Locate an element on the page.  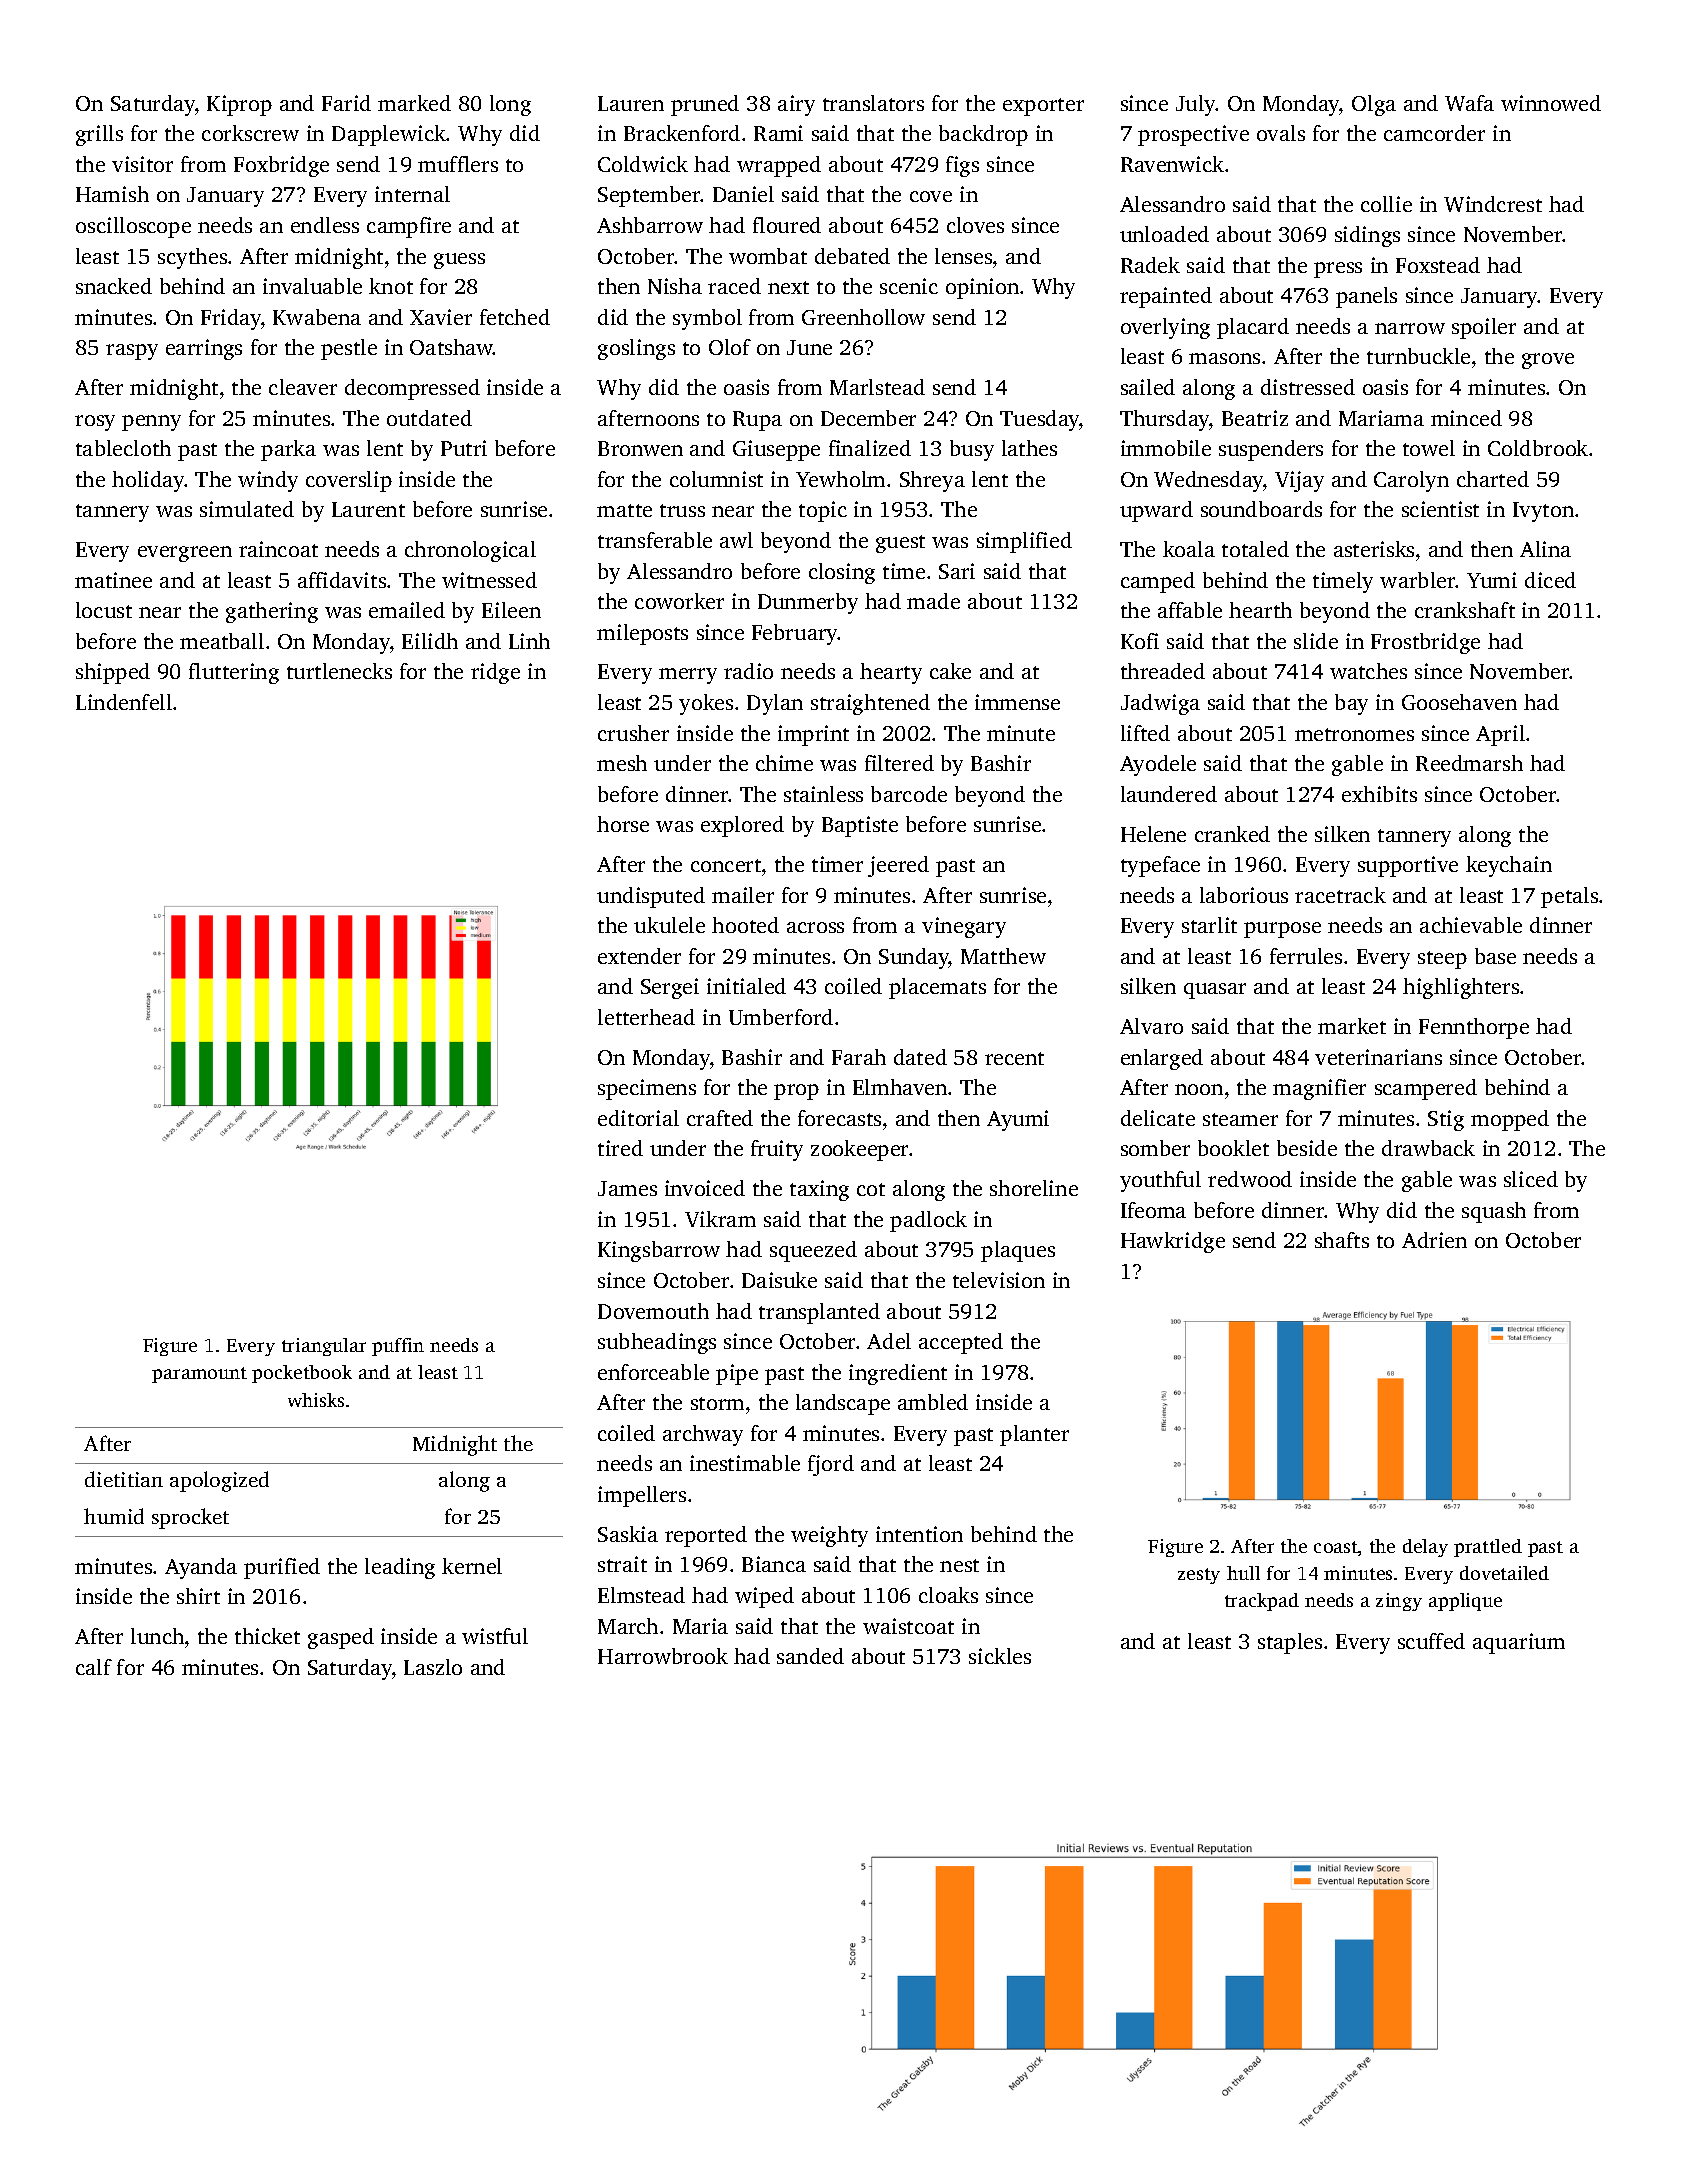
coast is located at coordinates (1336, 1547).
